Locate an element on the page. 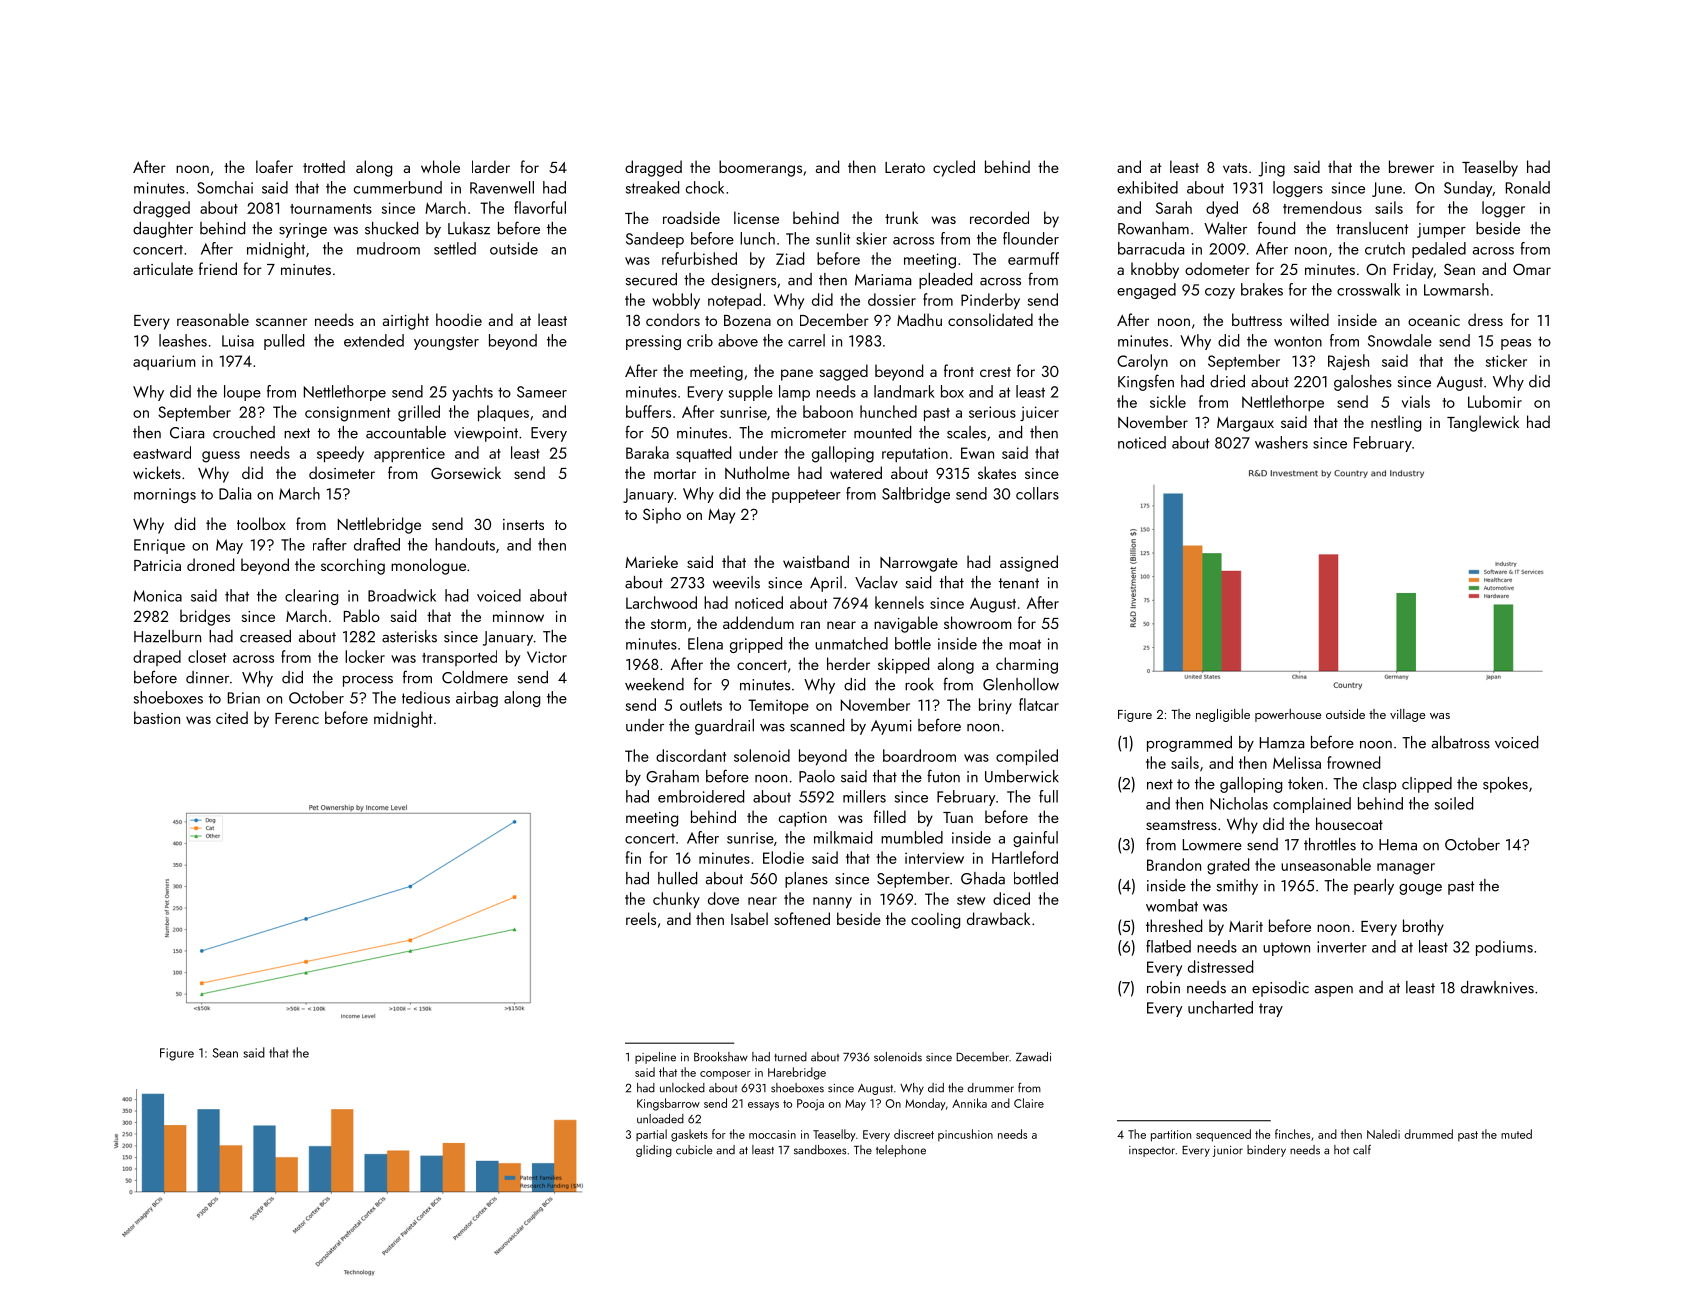 The image size is (1684, 1301). trunk is located at coordinates (901, 217).
